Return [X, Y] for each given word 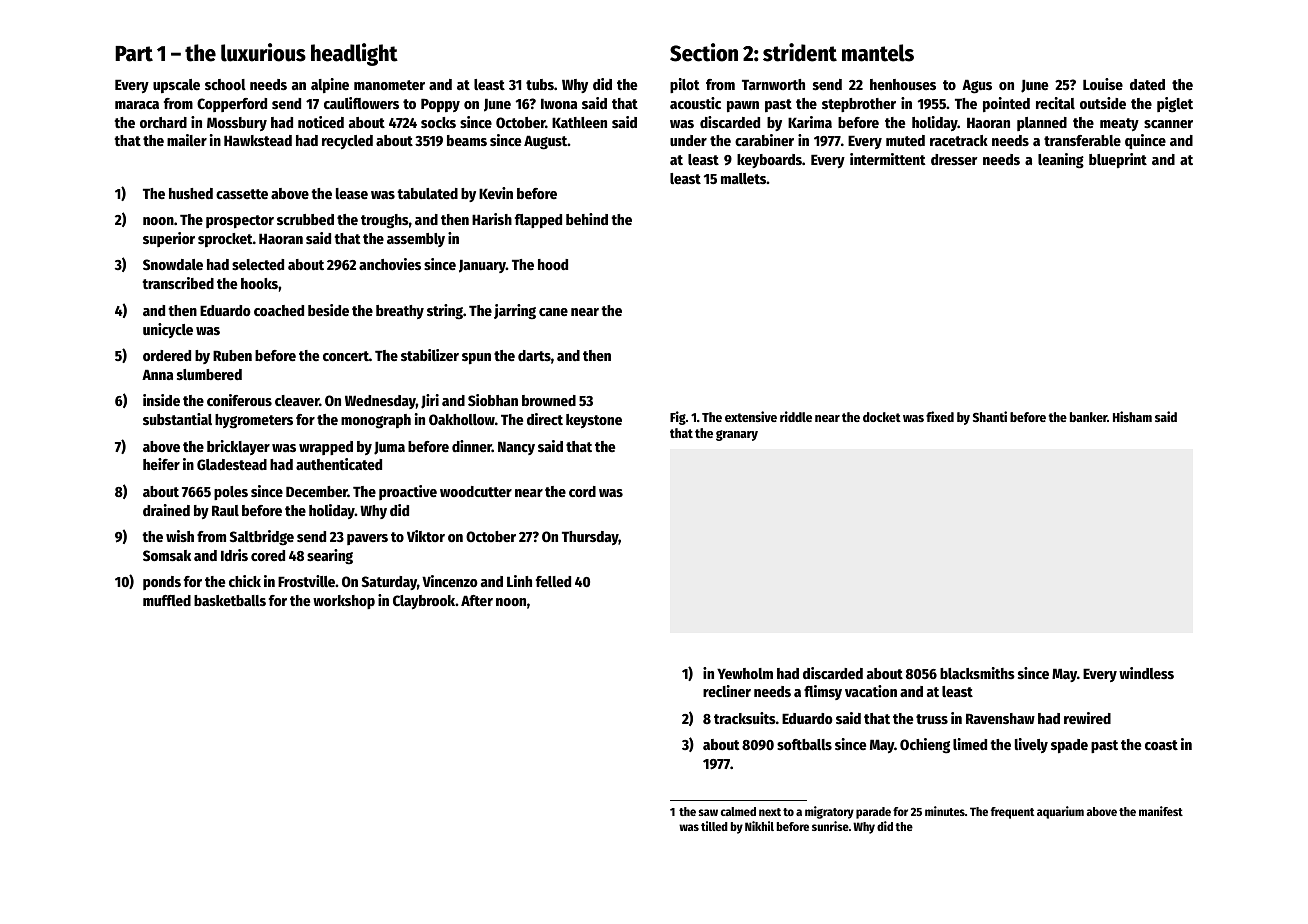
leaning [1061, 161]
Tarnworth [773, 84]
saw [708, 812]
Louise [1103, 84]
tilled [714, 826]
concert [346, 356]
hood [553, 264]
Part [134, 54]
